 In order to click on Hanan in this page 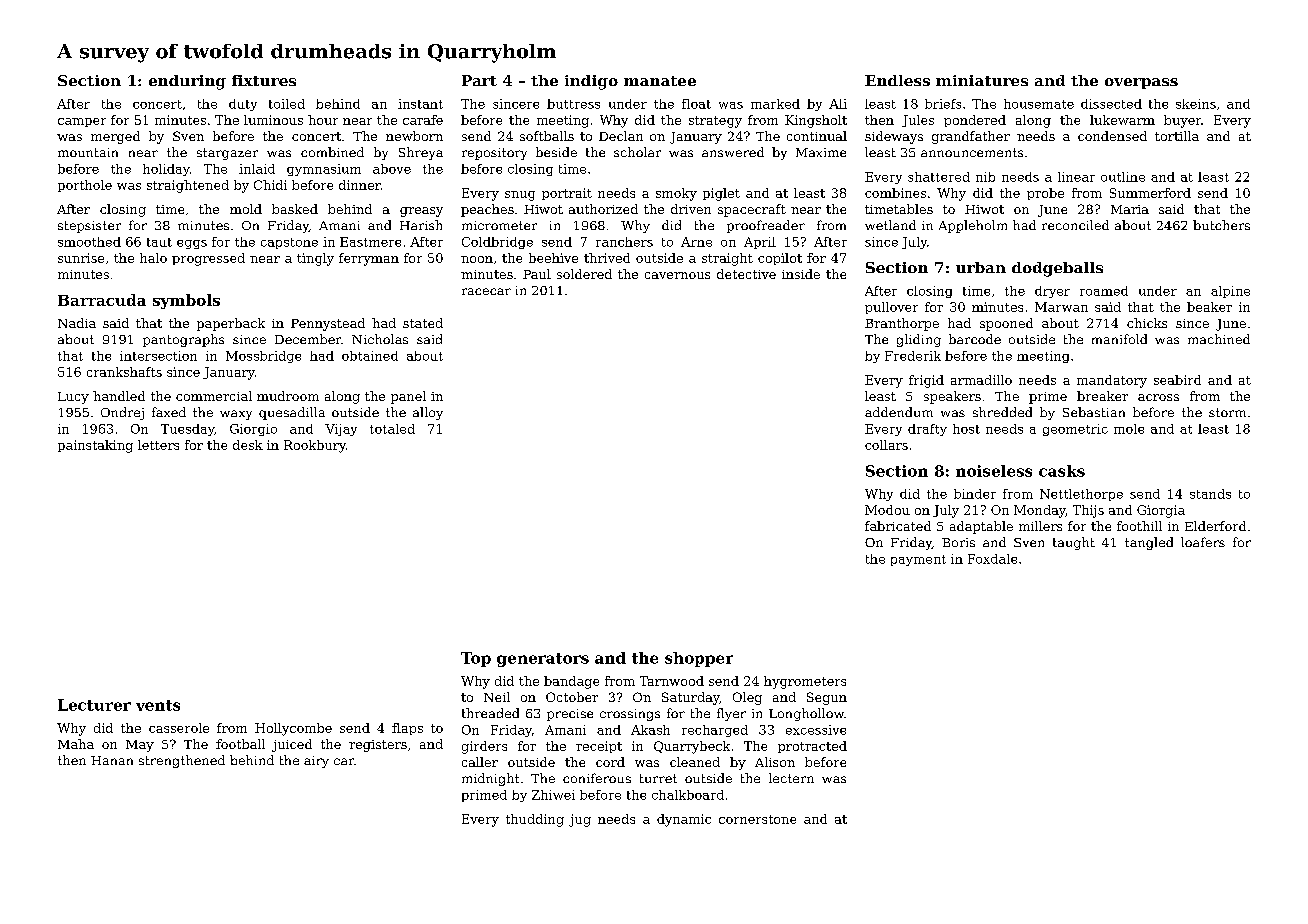, I will do `click(112, 760)`.
